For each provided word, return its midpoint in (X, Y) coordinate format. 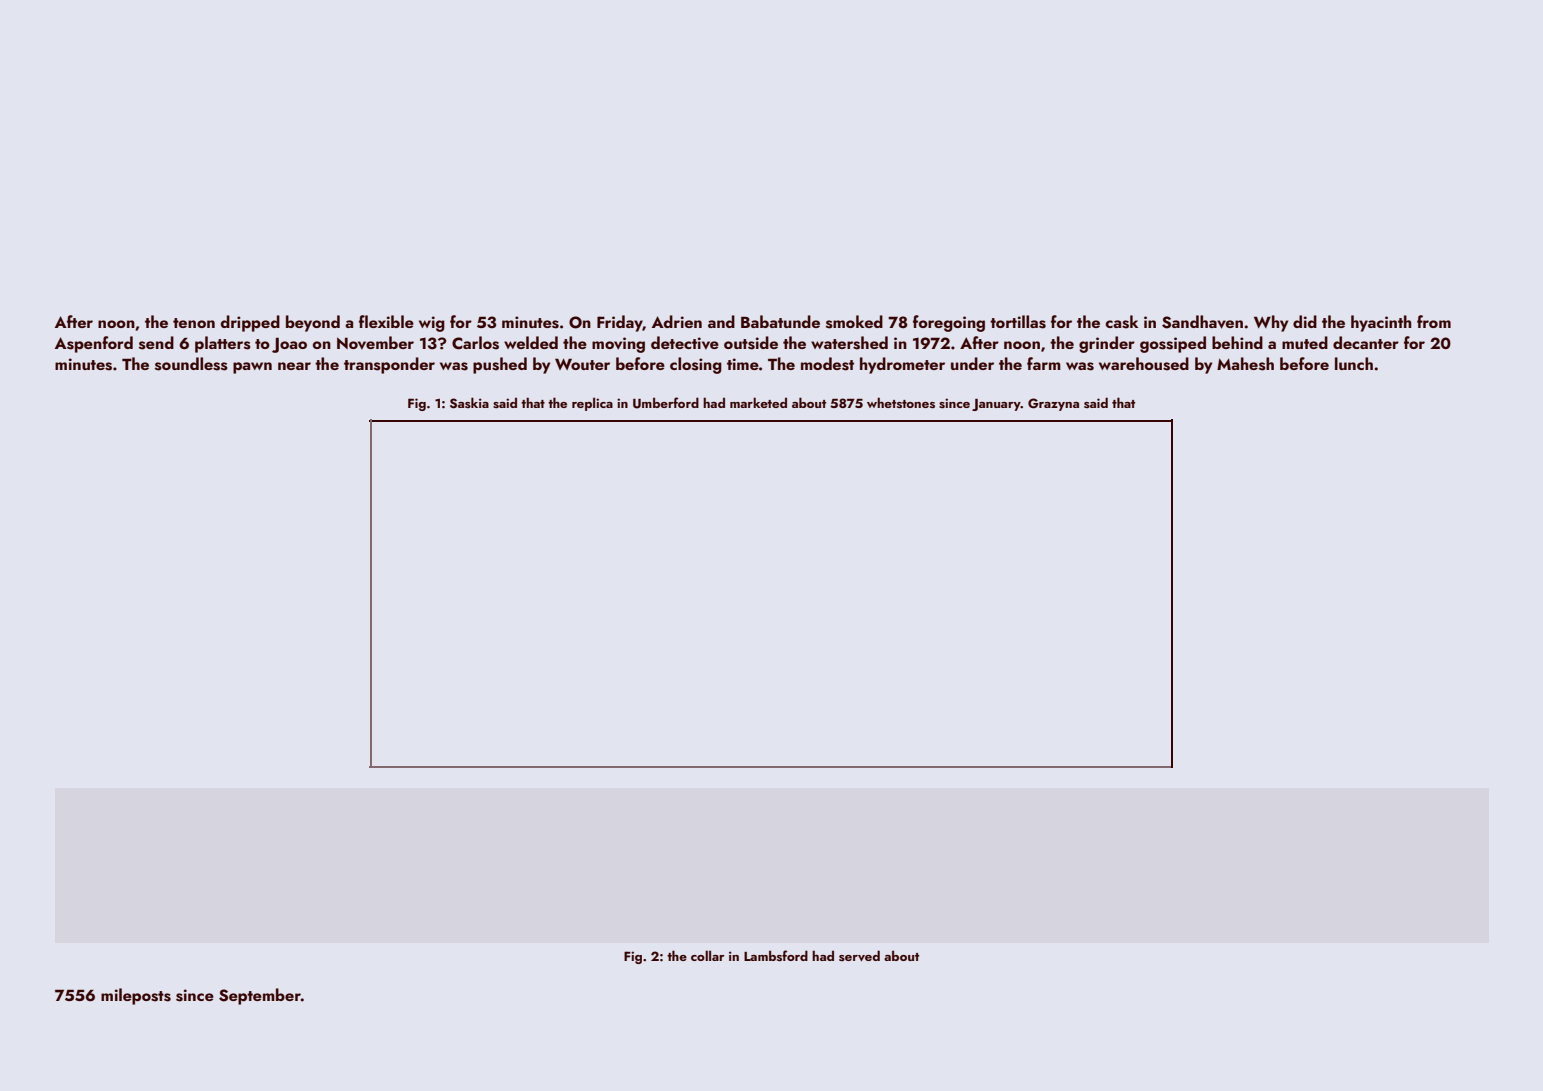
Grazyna (1053, 404)
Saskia (469, 403)
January (996, 405)
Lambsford (776, 955)
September (260, 996)
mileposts (136, 996)
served (859, 956)
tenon (194, 323)
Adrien (677, 321)
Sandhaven (1202, 322)
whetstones (901, 402)
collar (708, 955)
